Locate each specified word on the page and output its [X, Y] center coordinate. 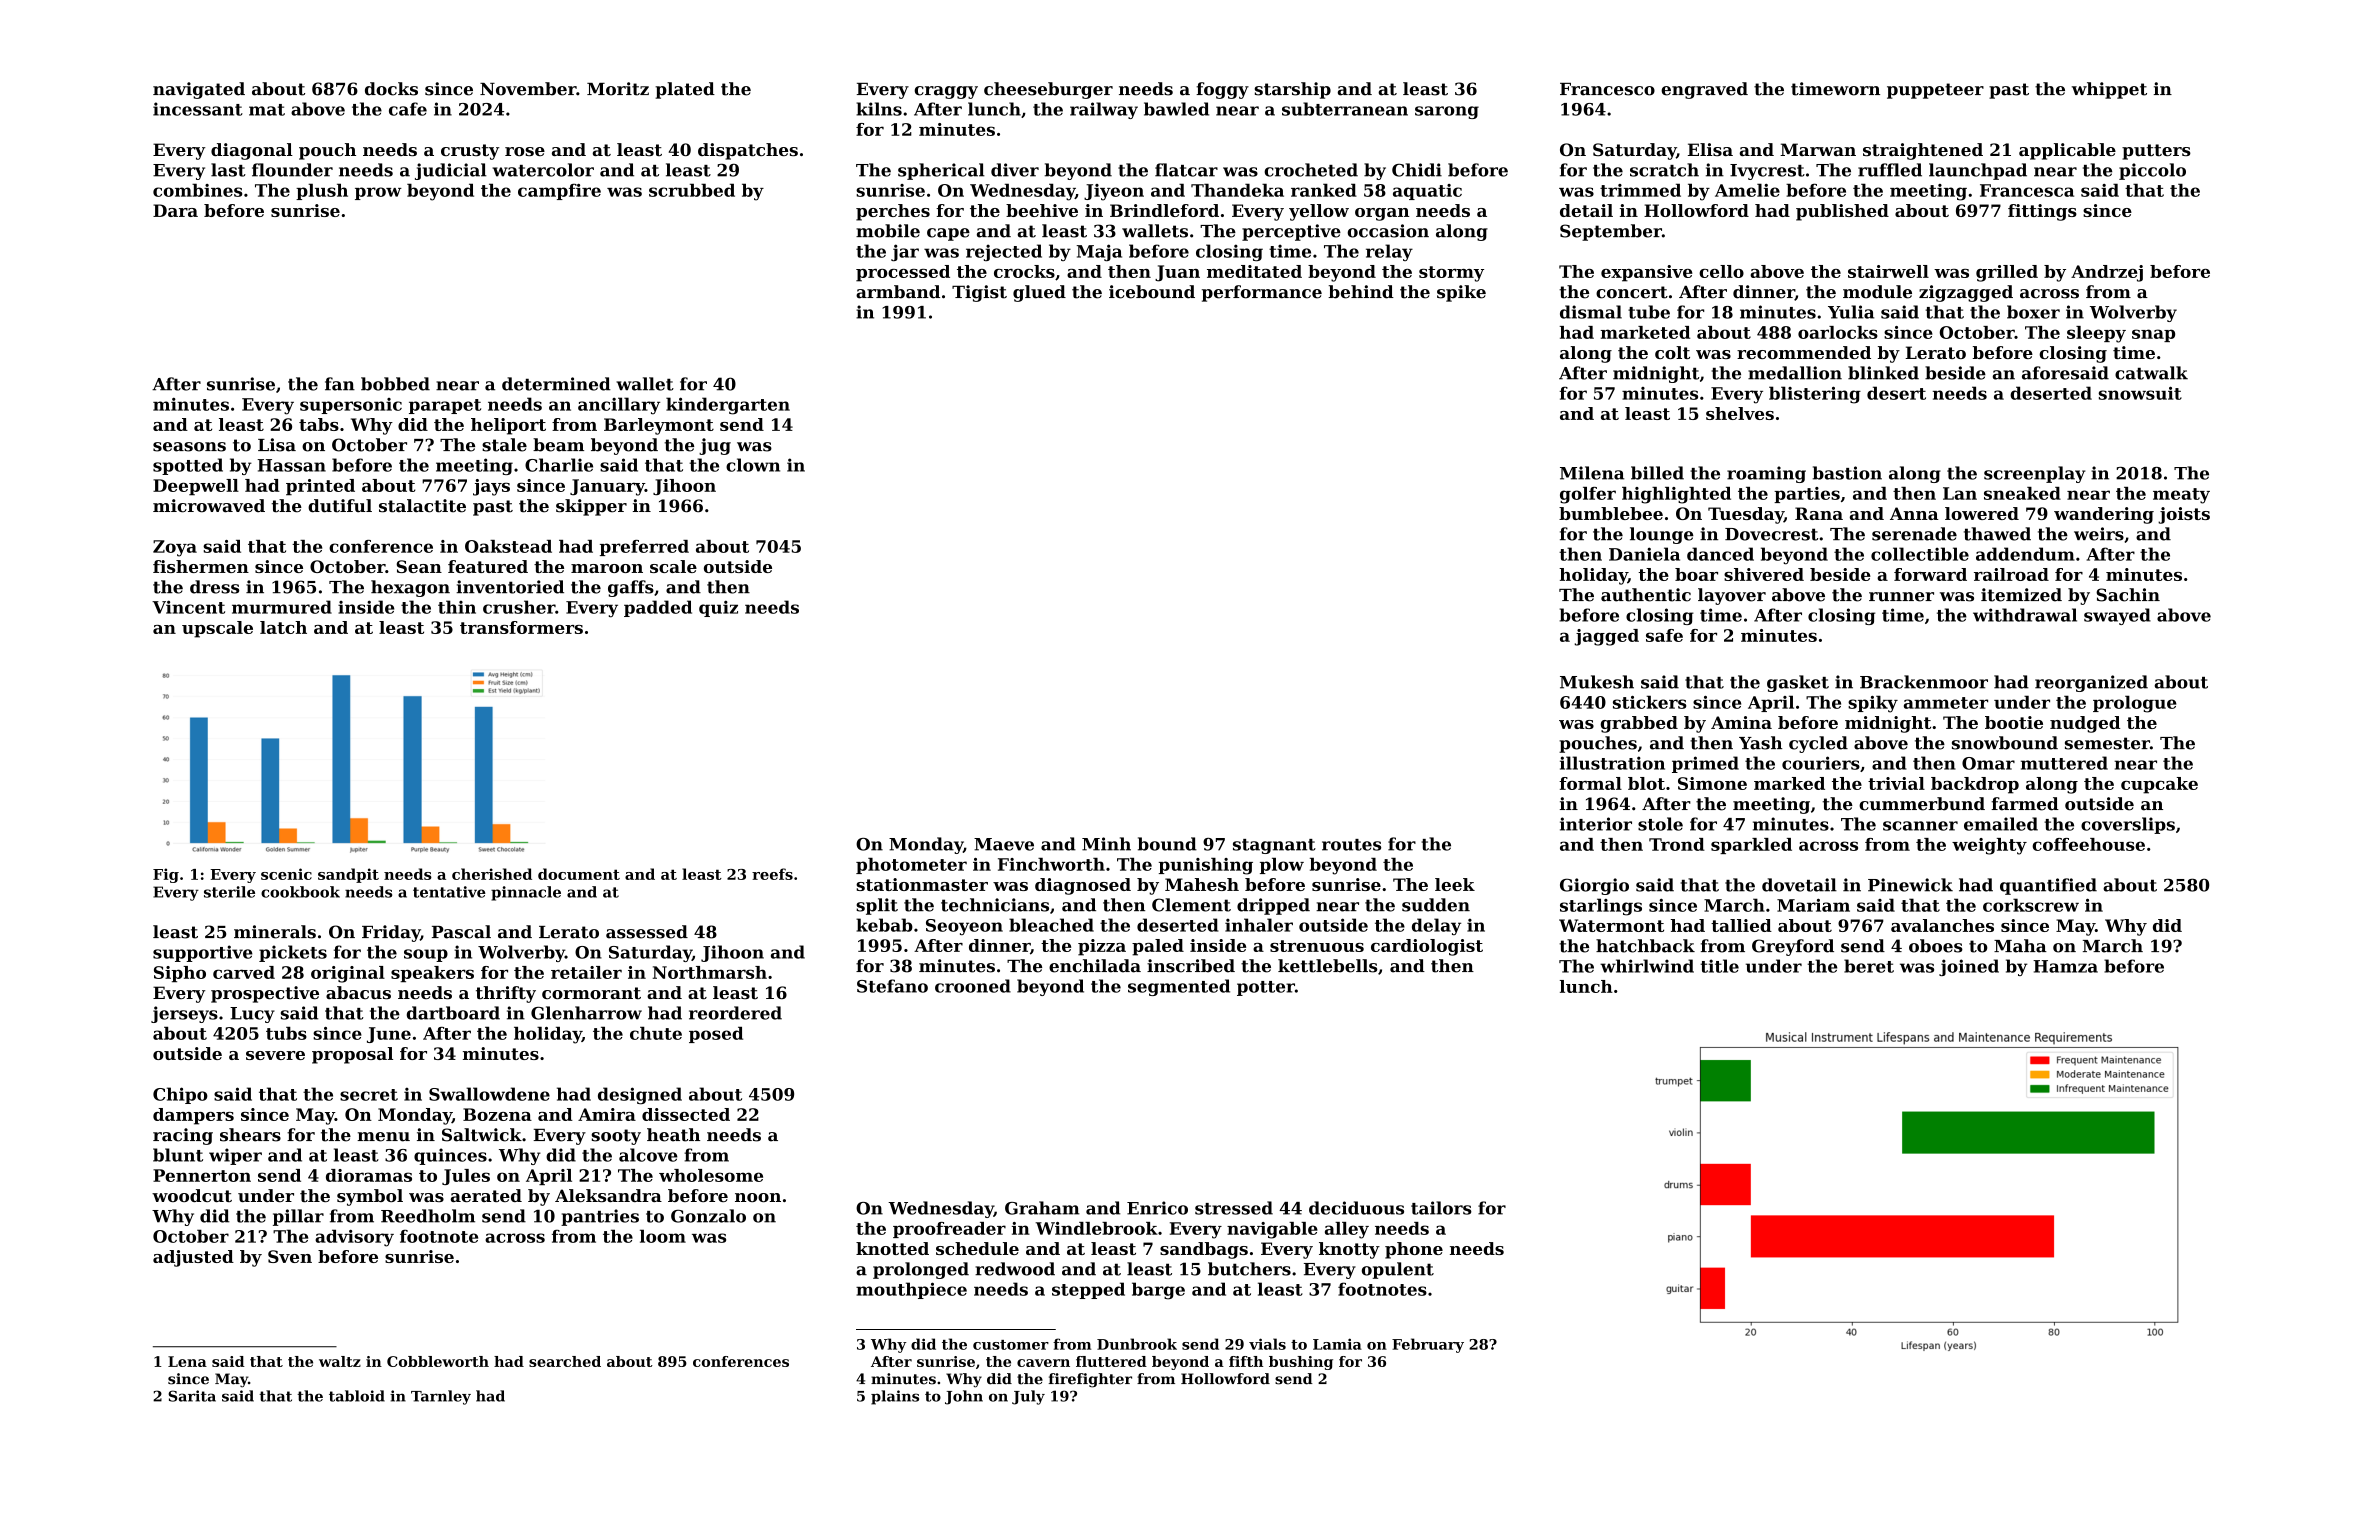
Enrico [1157, 1208]
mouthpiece [911, 1290]
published [1842, 212]
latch [283, 627]
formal [1590, 783]
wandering [2104, 515]
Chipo [180, 1095]
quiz [718, 608]
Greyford [1793, 947]
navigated [199, 90]
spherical [941, 171]
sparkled [1751, 846]
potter [1266, 988]
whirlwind [1647, 966]
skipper [591, 507]
